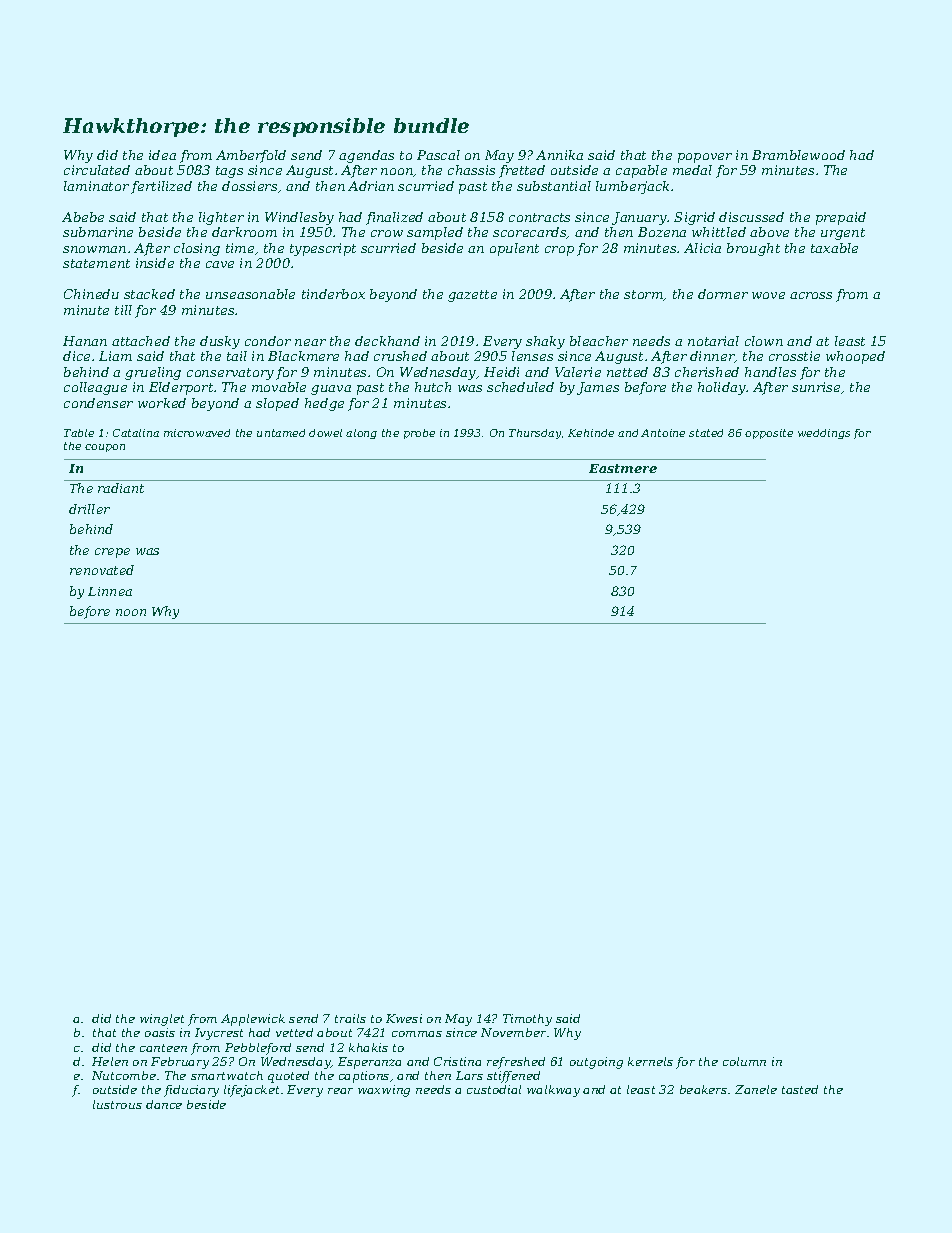  What do you see at coordinates (221, 218) in the screenshot?
I see `lighter` at bounding box center [221, 218].
